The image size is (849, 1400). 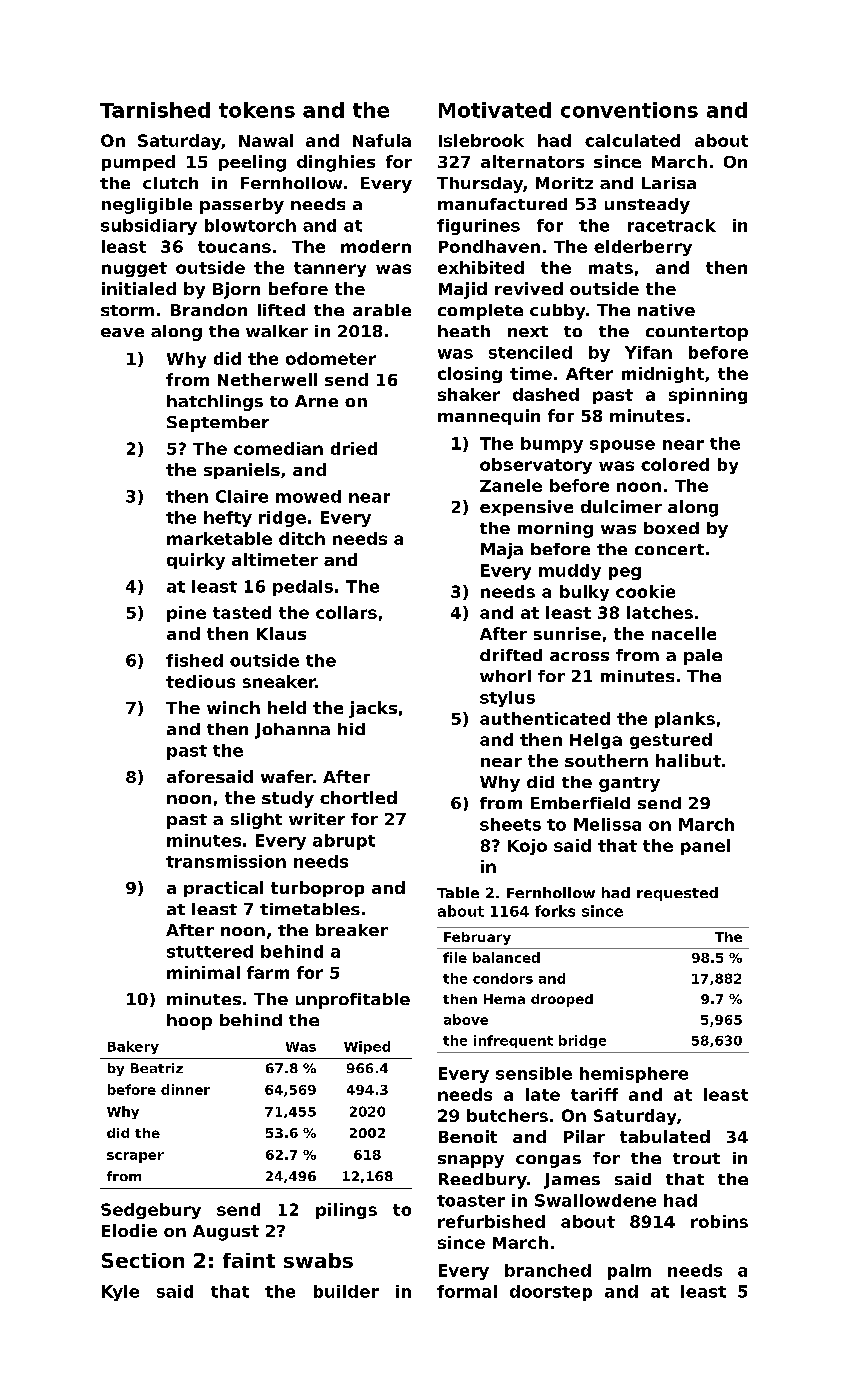 I want to click on Brandon, so click(x=209, y=310).
